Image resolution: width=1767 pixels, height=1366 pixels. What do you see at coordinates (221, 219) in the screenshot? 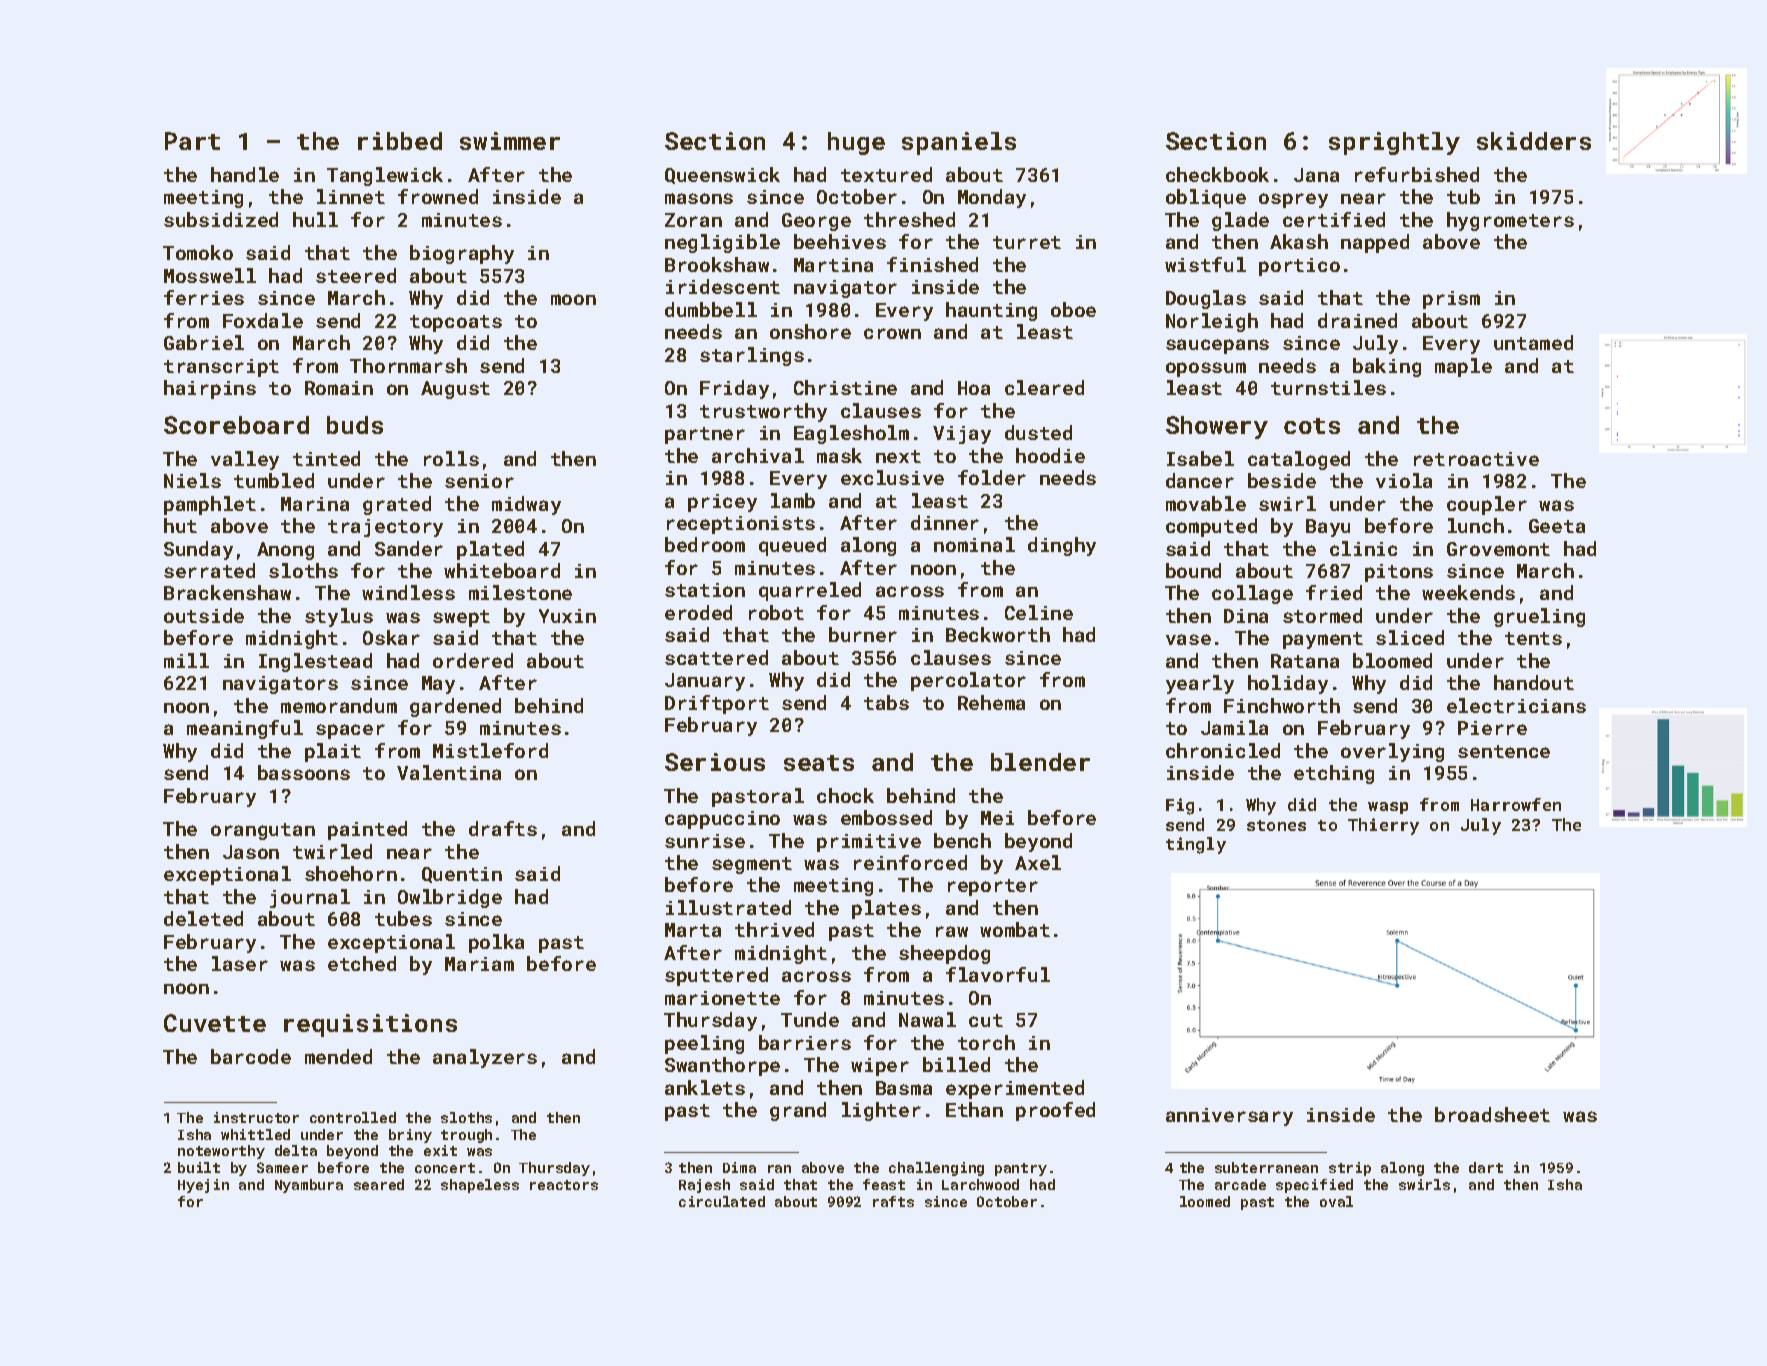
I see `subsidized` at bounding box center [221, 219].
